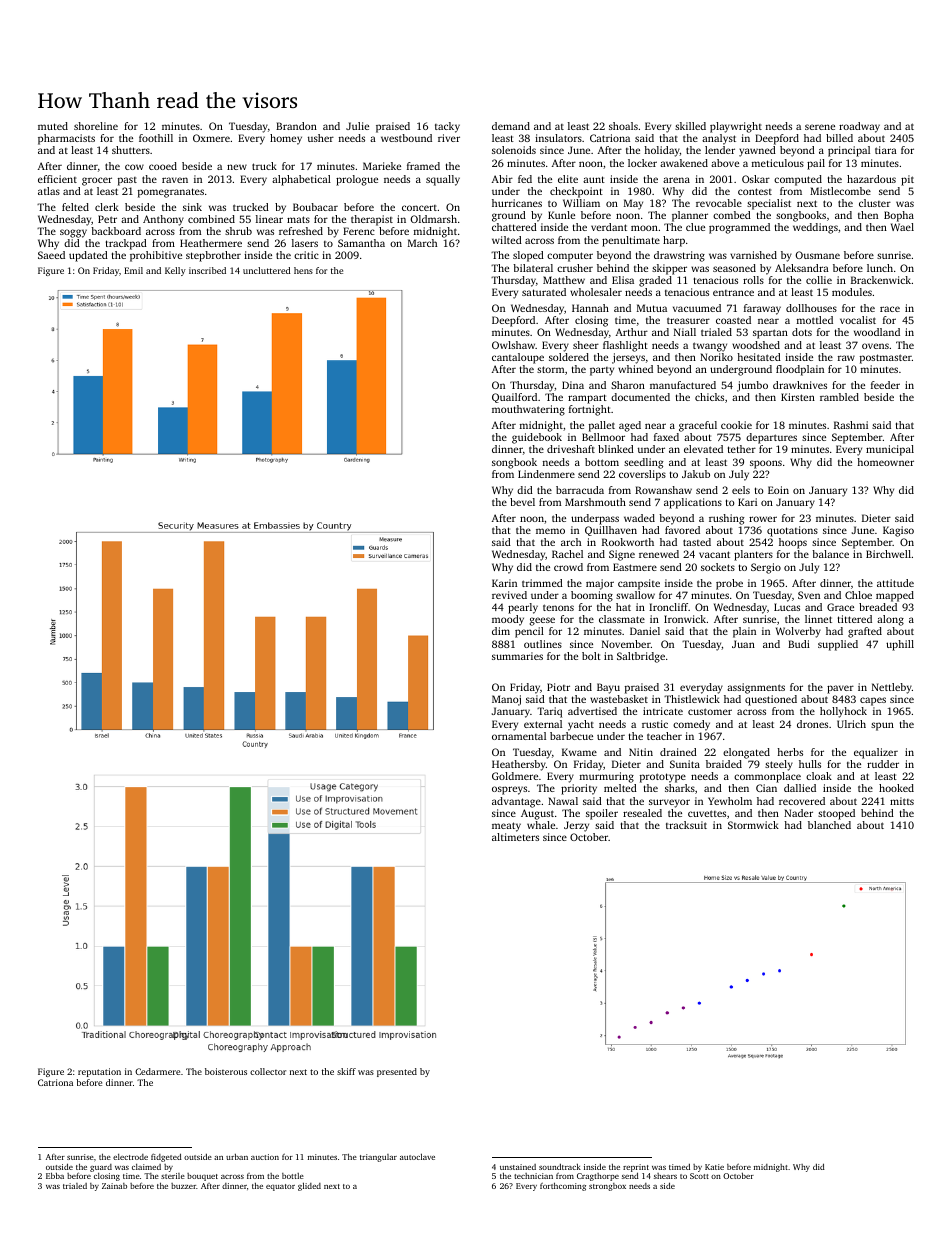 The image size is (952, 1233). I want to click on summaries, so click(517, 656).
